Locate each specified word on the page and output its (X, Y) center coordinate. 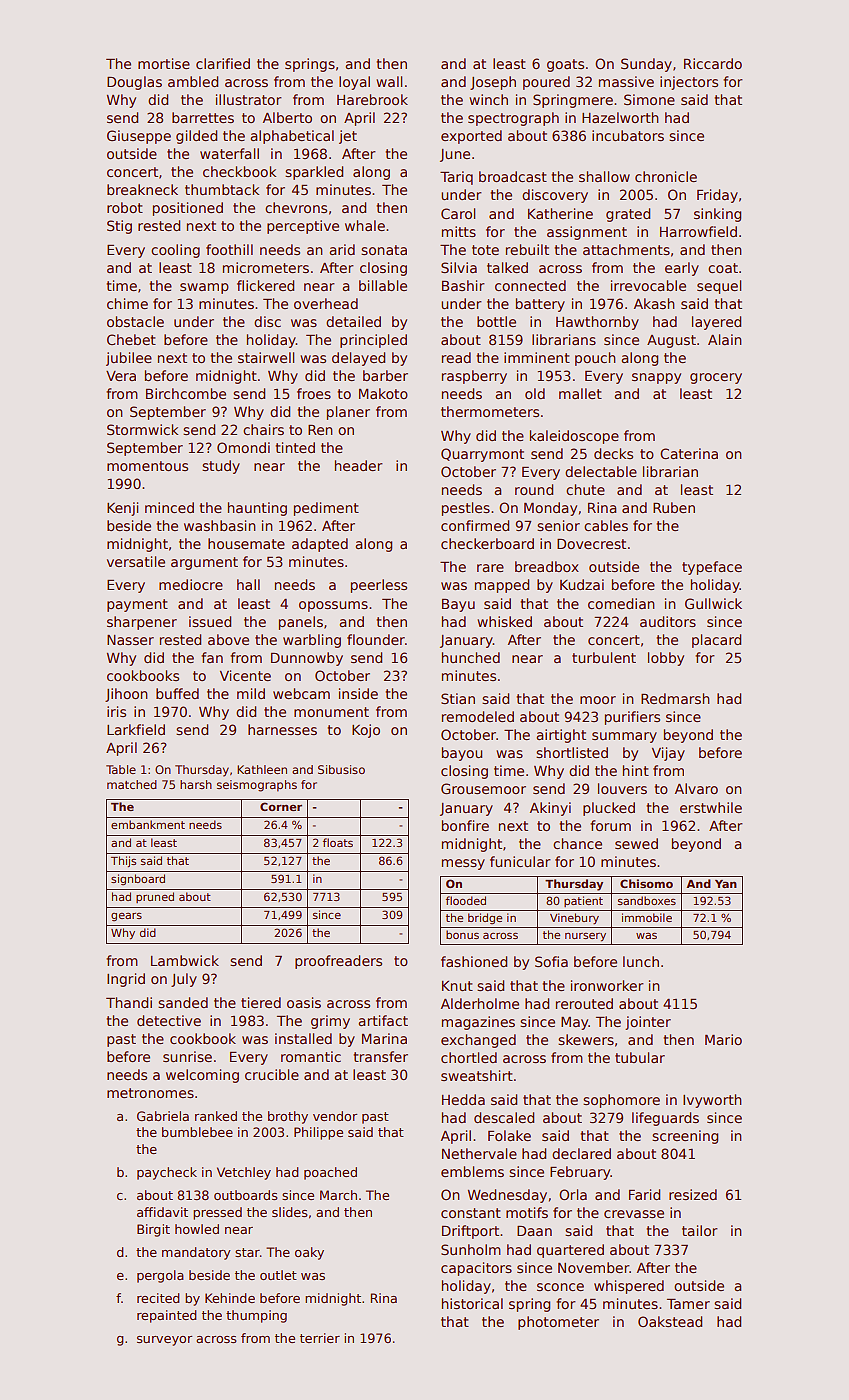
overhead (326, 303)
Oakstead (670, 1321)
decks (613, 453)
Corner (281, 806)
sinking (717, 215)
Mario (723, 1039)
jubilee (129, 359)
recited (158, 1298)
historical (472, 1303)
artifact (383, 1020)
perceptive (303, 227)
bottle (496, 321)
